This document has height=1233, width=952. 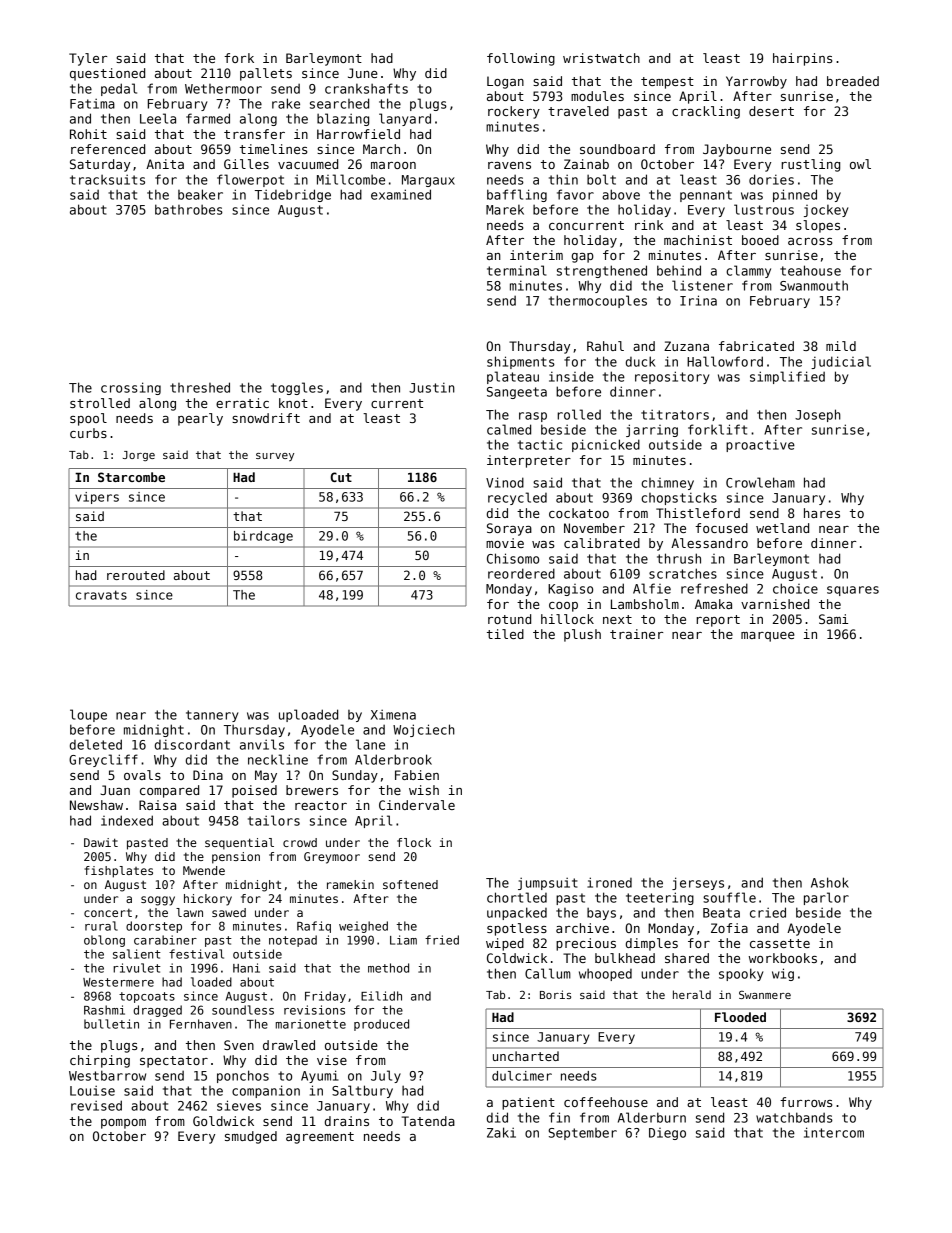 What do you see at coordinates (136, 575) in the document?
I see `rerouted` at bounding box center [136, 575].
